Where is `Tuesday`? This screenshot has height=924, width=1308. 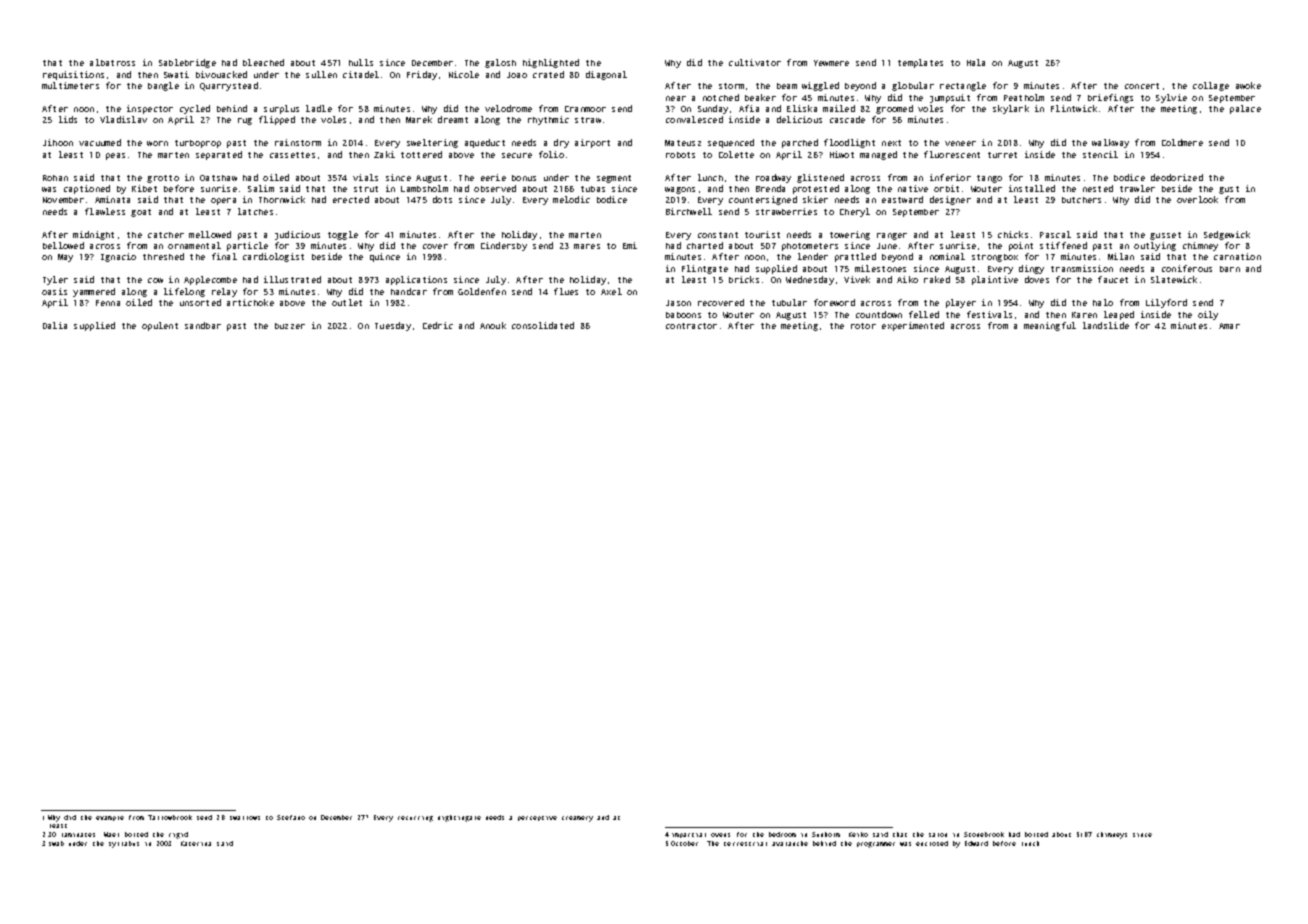 Tuesday is located at coordinates (393, 326).
